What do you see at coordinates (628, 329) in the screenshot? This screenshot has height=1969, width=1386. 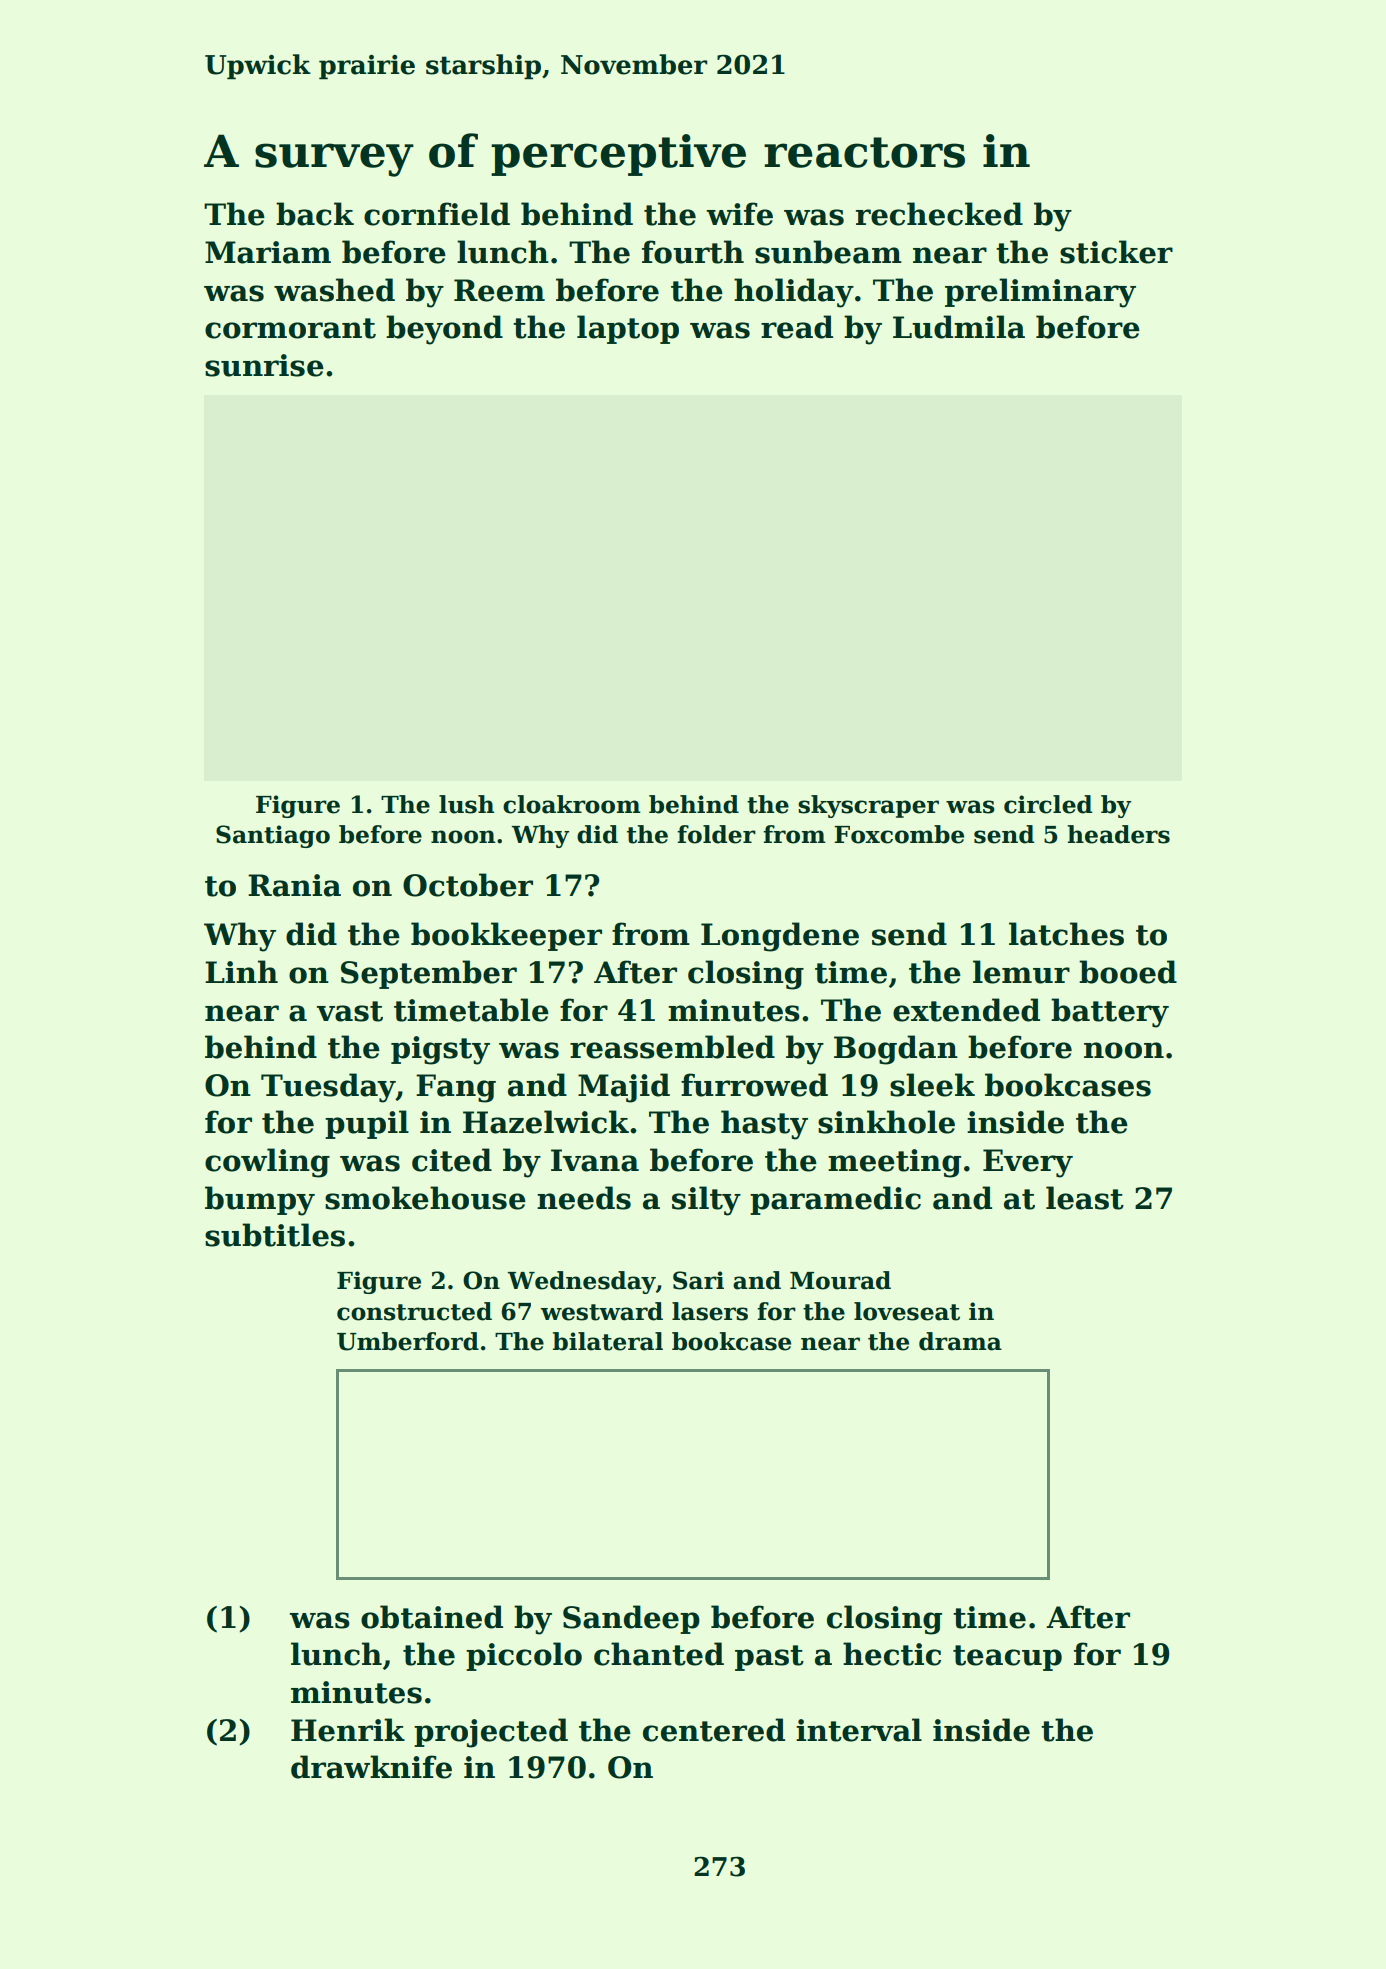 I see `laptop` at bounding box center [628, 329].
